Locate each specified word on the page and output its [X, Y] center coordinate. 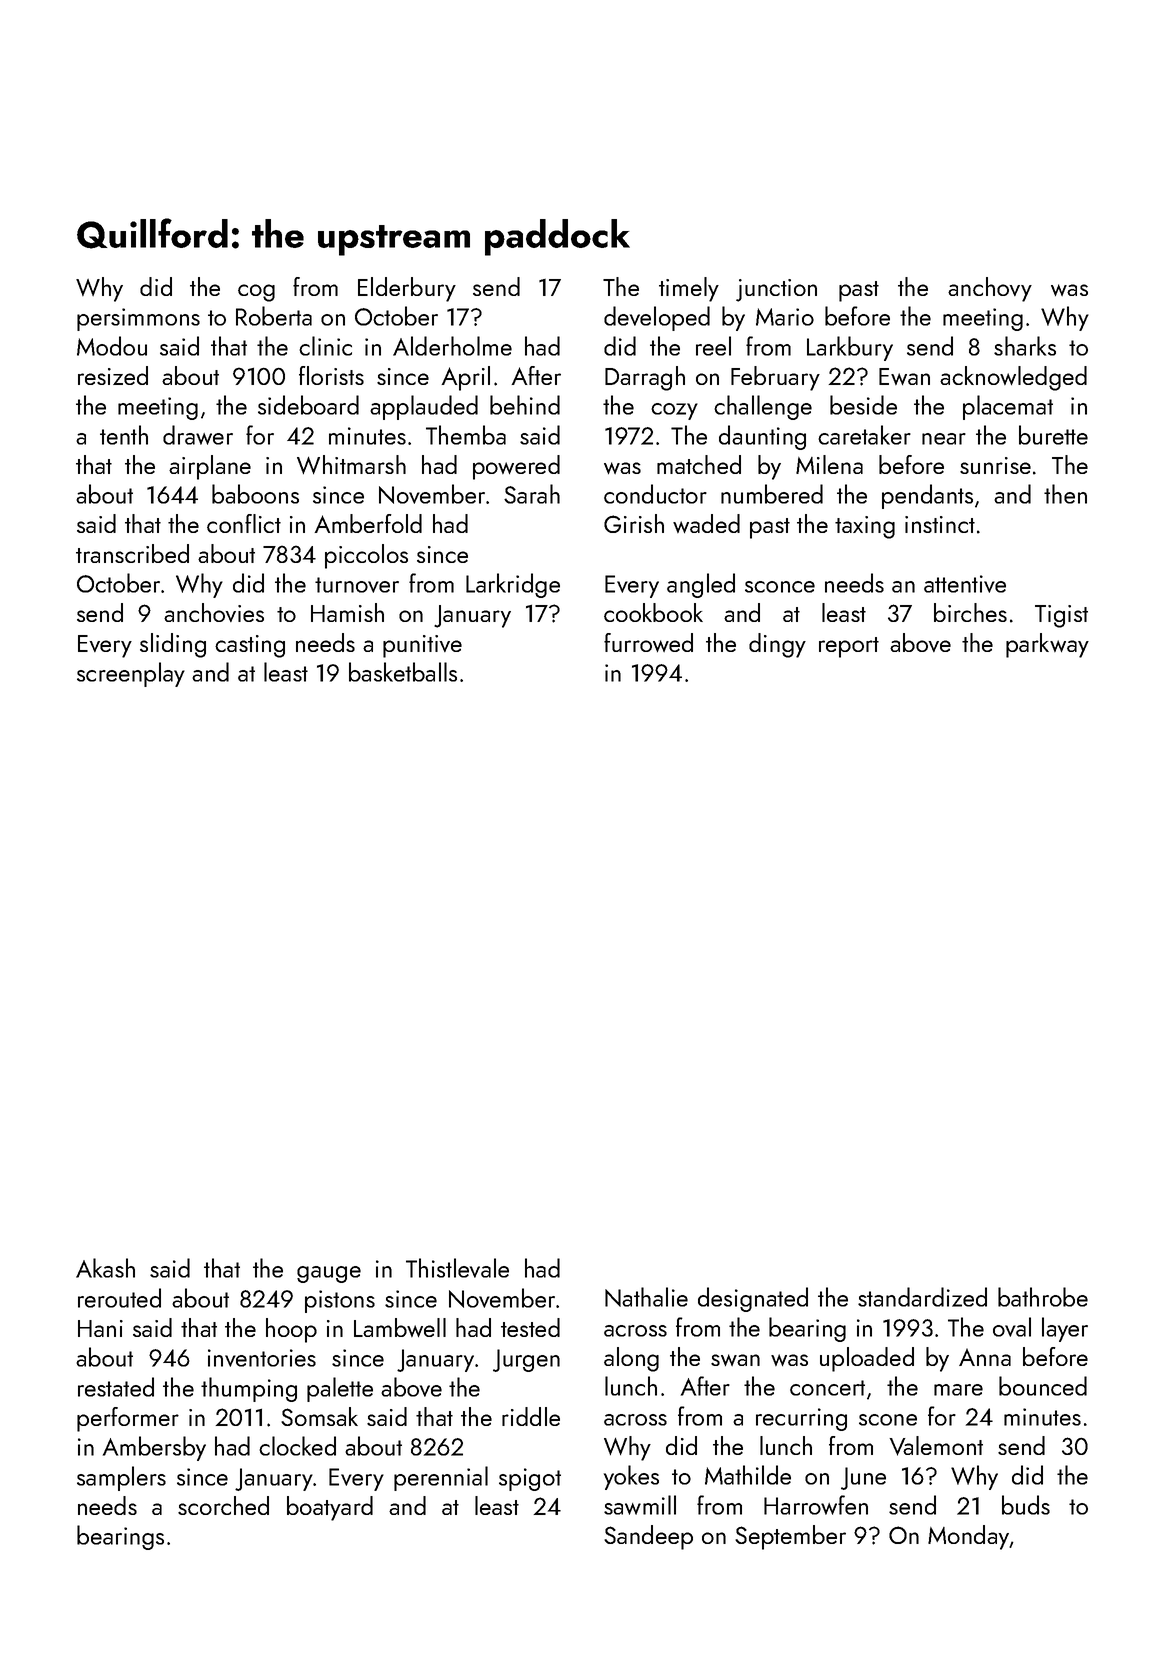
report [849, 647]
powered [516, 467]
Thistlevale [457, 1268]
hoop [291, 1330]
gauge [329, 1274]
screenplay [131, 674]
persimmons [138, 319]
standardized [922, 1297]
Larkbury [850, 348]
